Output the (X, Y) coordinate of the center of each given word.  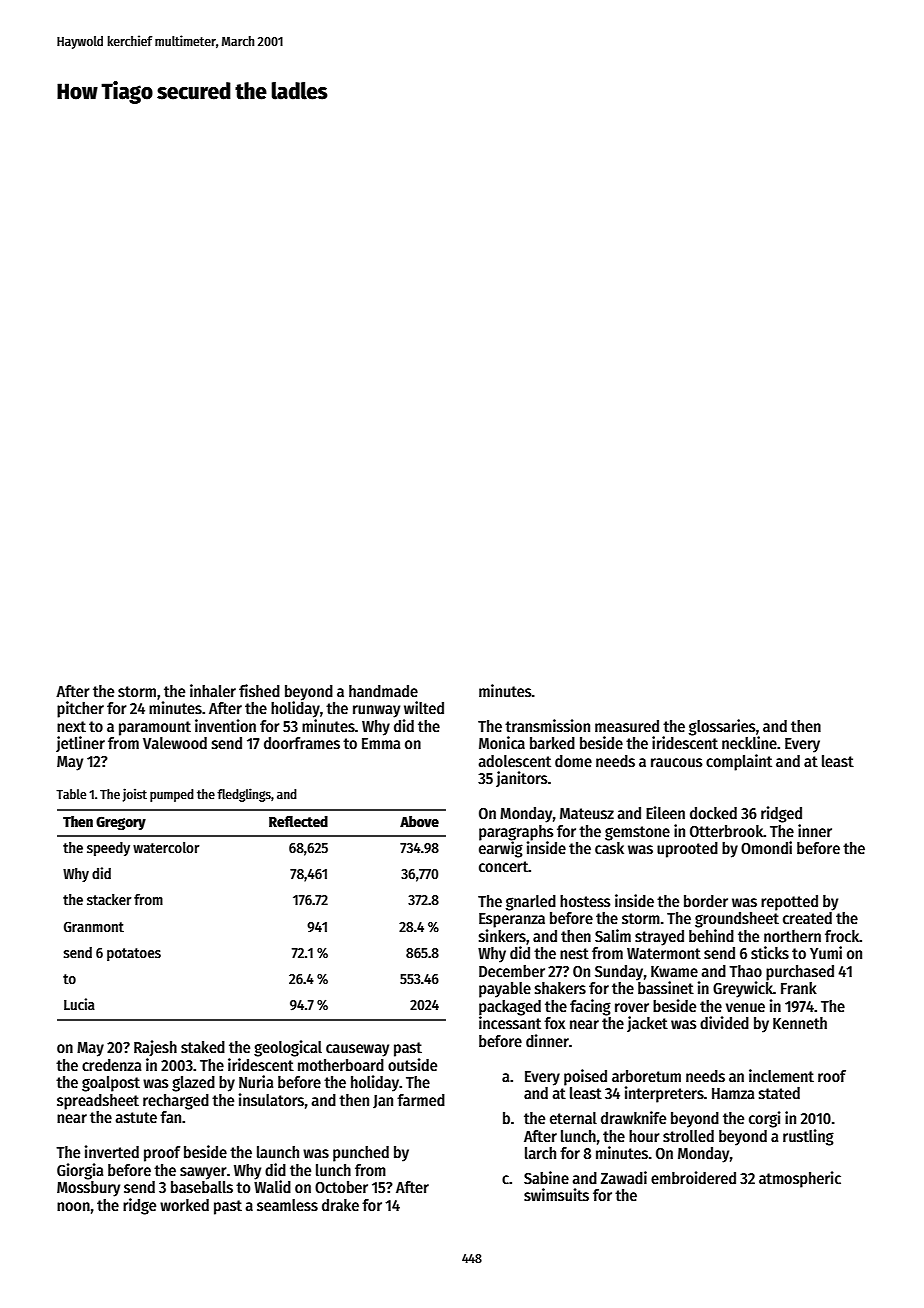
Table (71, 794)
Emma (381, 743)
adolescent (514, 761)
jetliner (80, 744)
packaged (510, 1008)
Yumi (826, 952)
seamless (287, 1205)
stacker (109, 899)
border (706, 901)
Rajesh (155, 1048)
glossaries (722, 727)
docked (713, 813)
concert (503, 866)
